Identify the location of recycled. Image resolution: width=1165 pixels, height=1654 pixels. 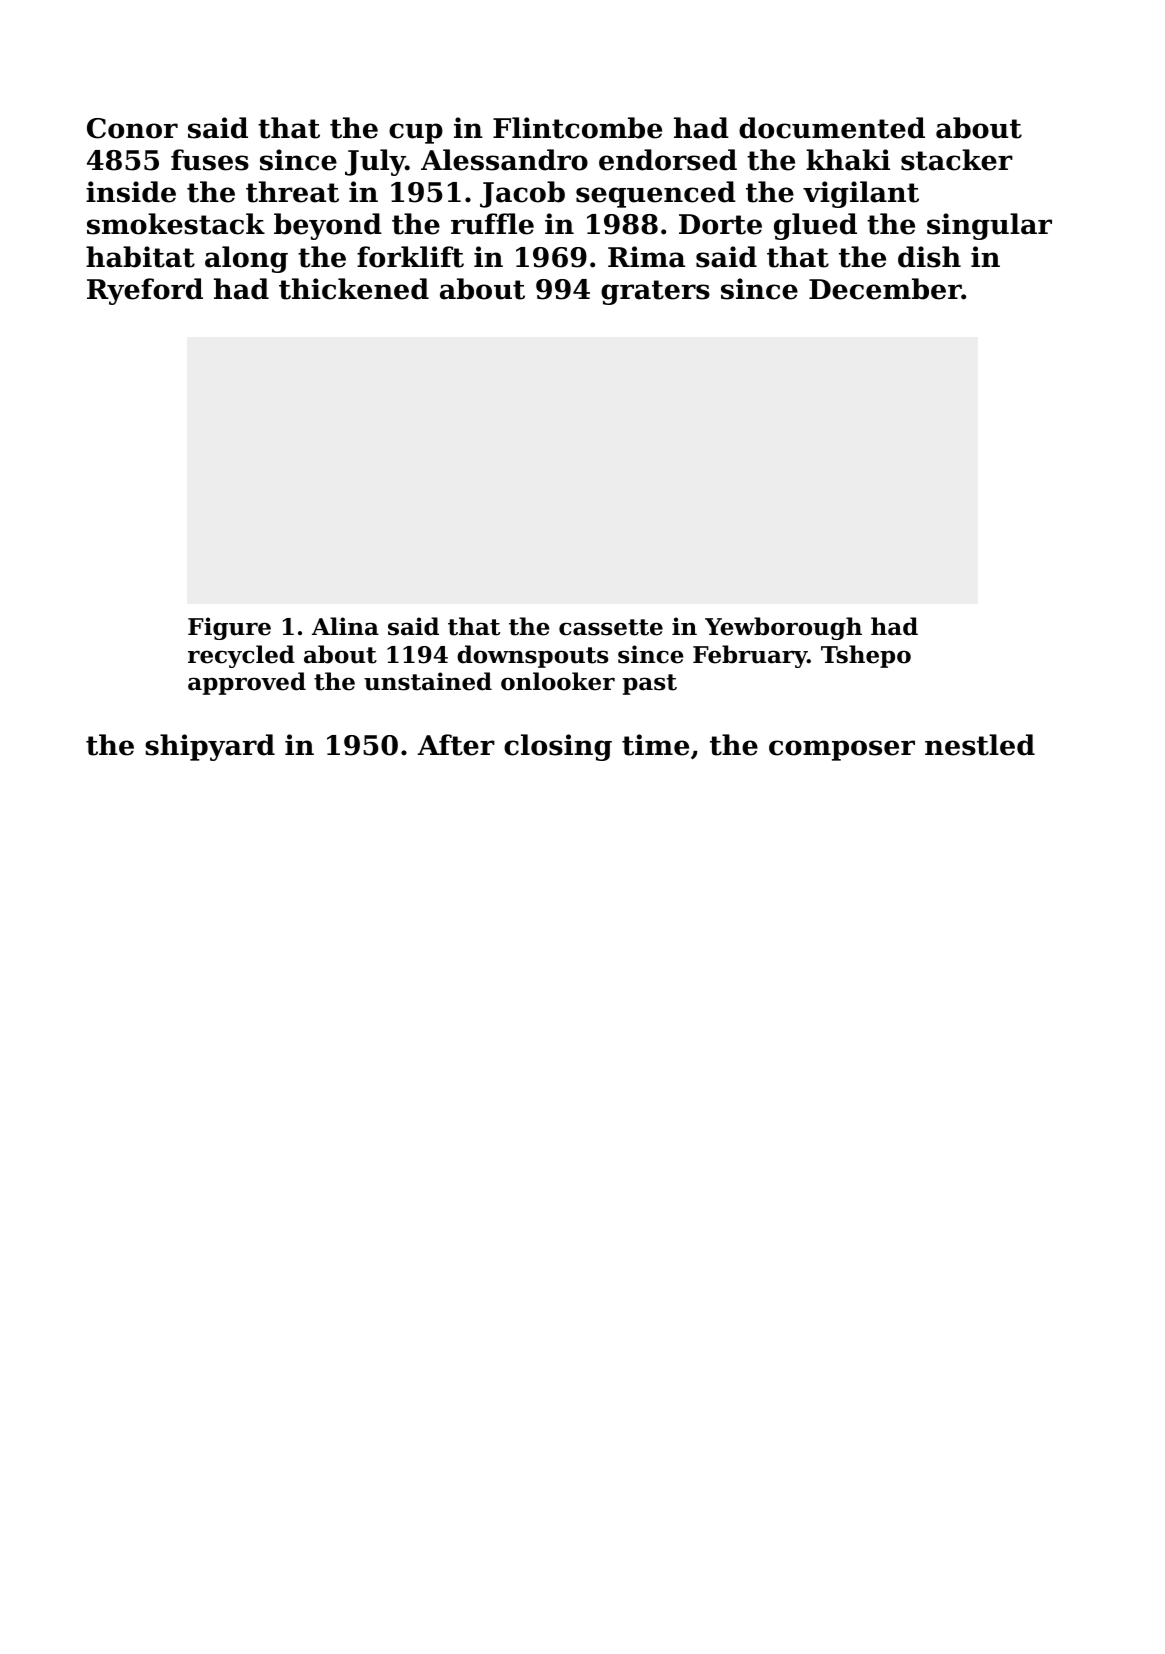
(241, 656).
